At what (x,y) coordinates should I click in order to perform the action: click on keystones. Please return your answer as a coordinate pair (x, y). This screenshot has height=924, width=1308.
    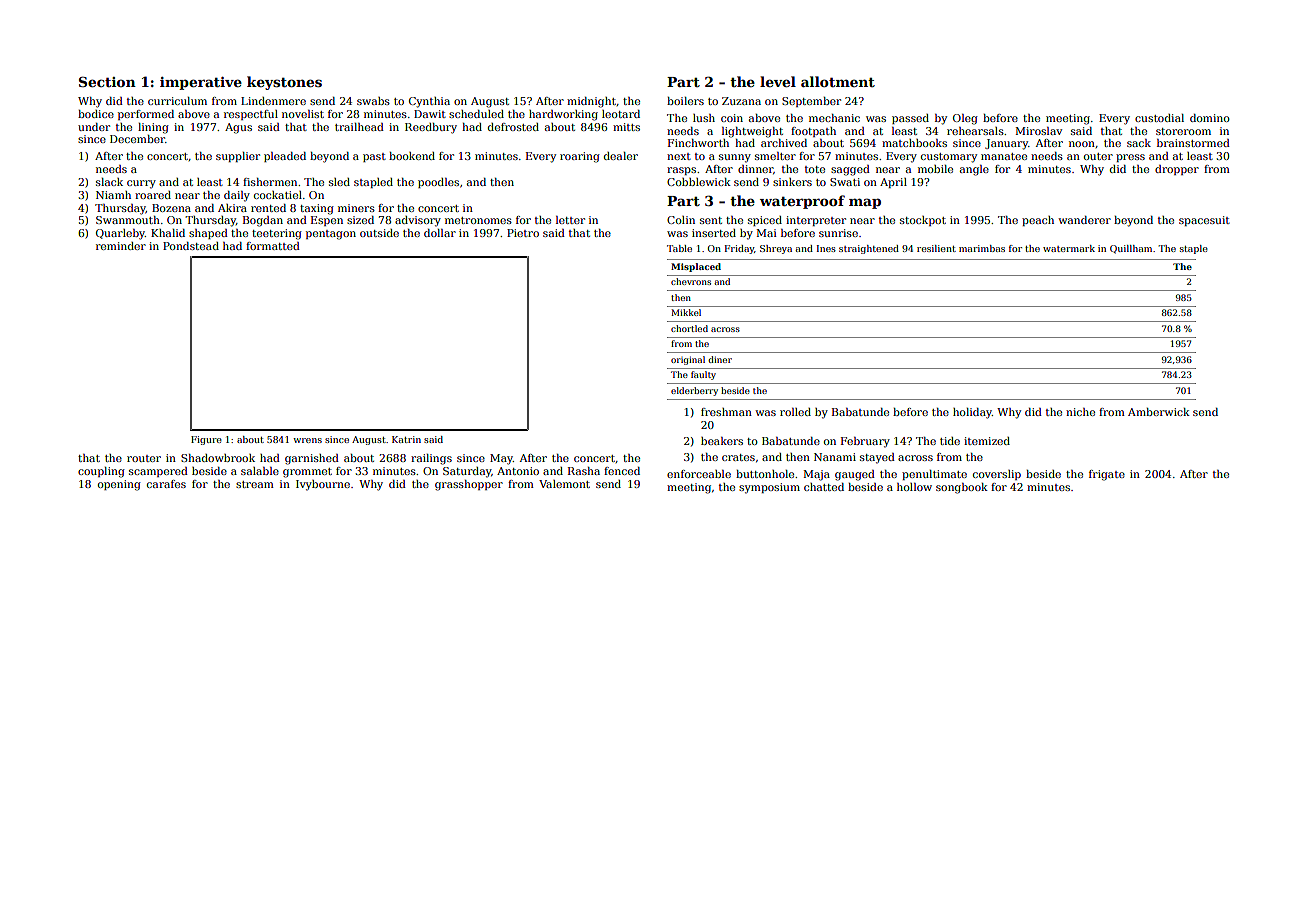
    Looking at the image, I should click on (284, 83).
